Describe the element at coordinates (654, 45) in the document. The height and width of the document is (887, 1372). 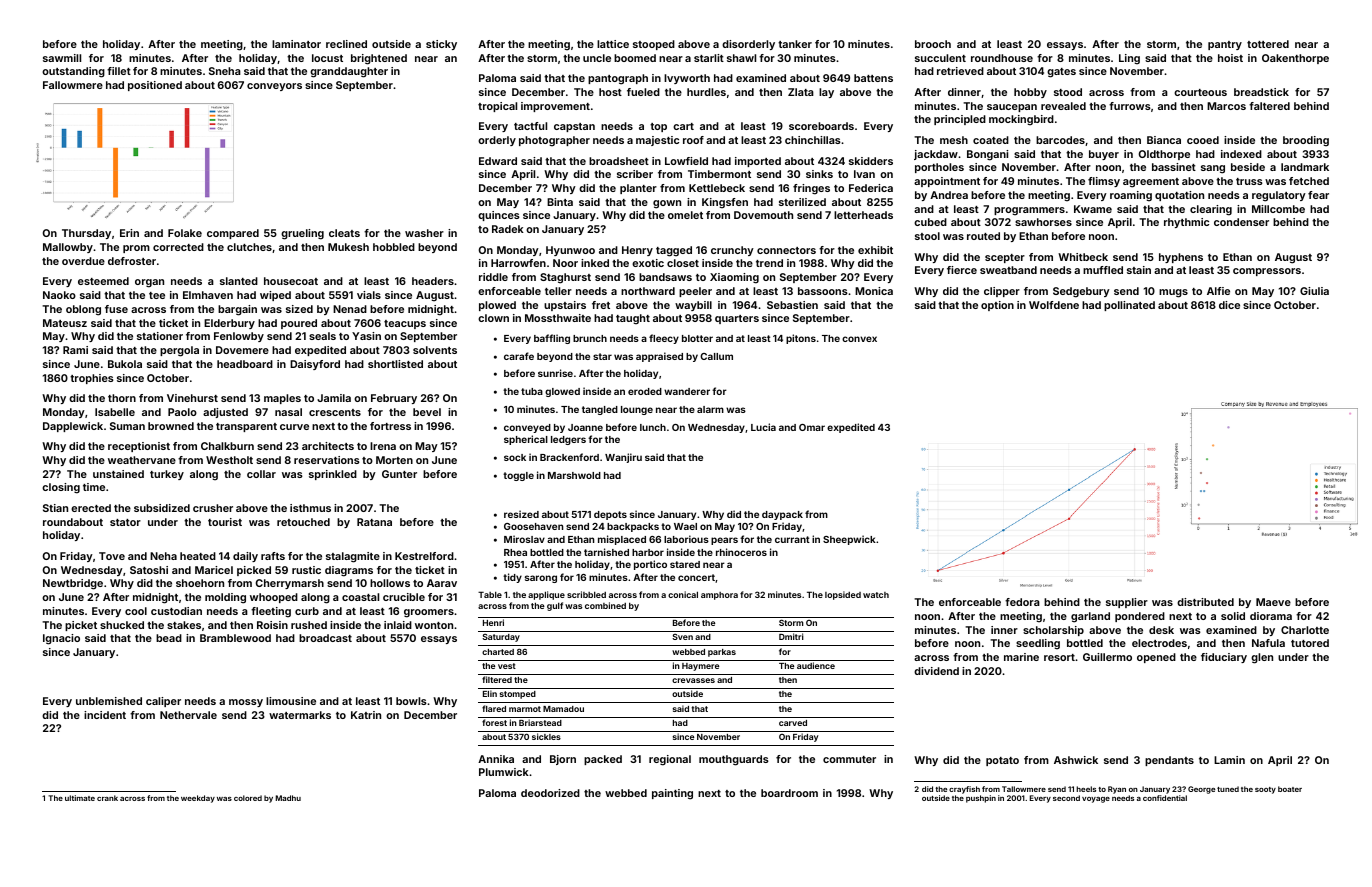
I see `stooped` at that location.
